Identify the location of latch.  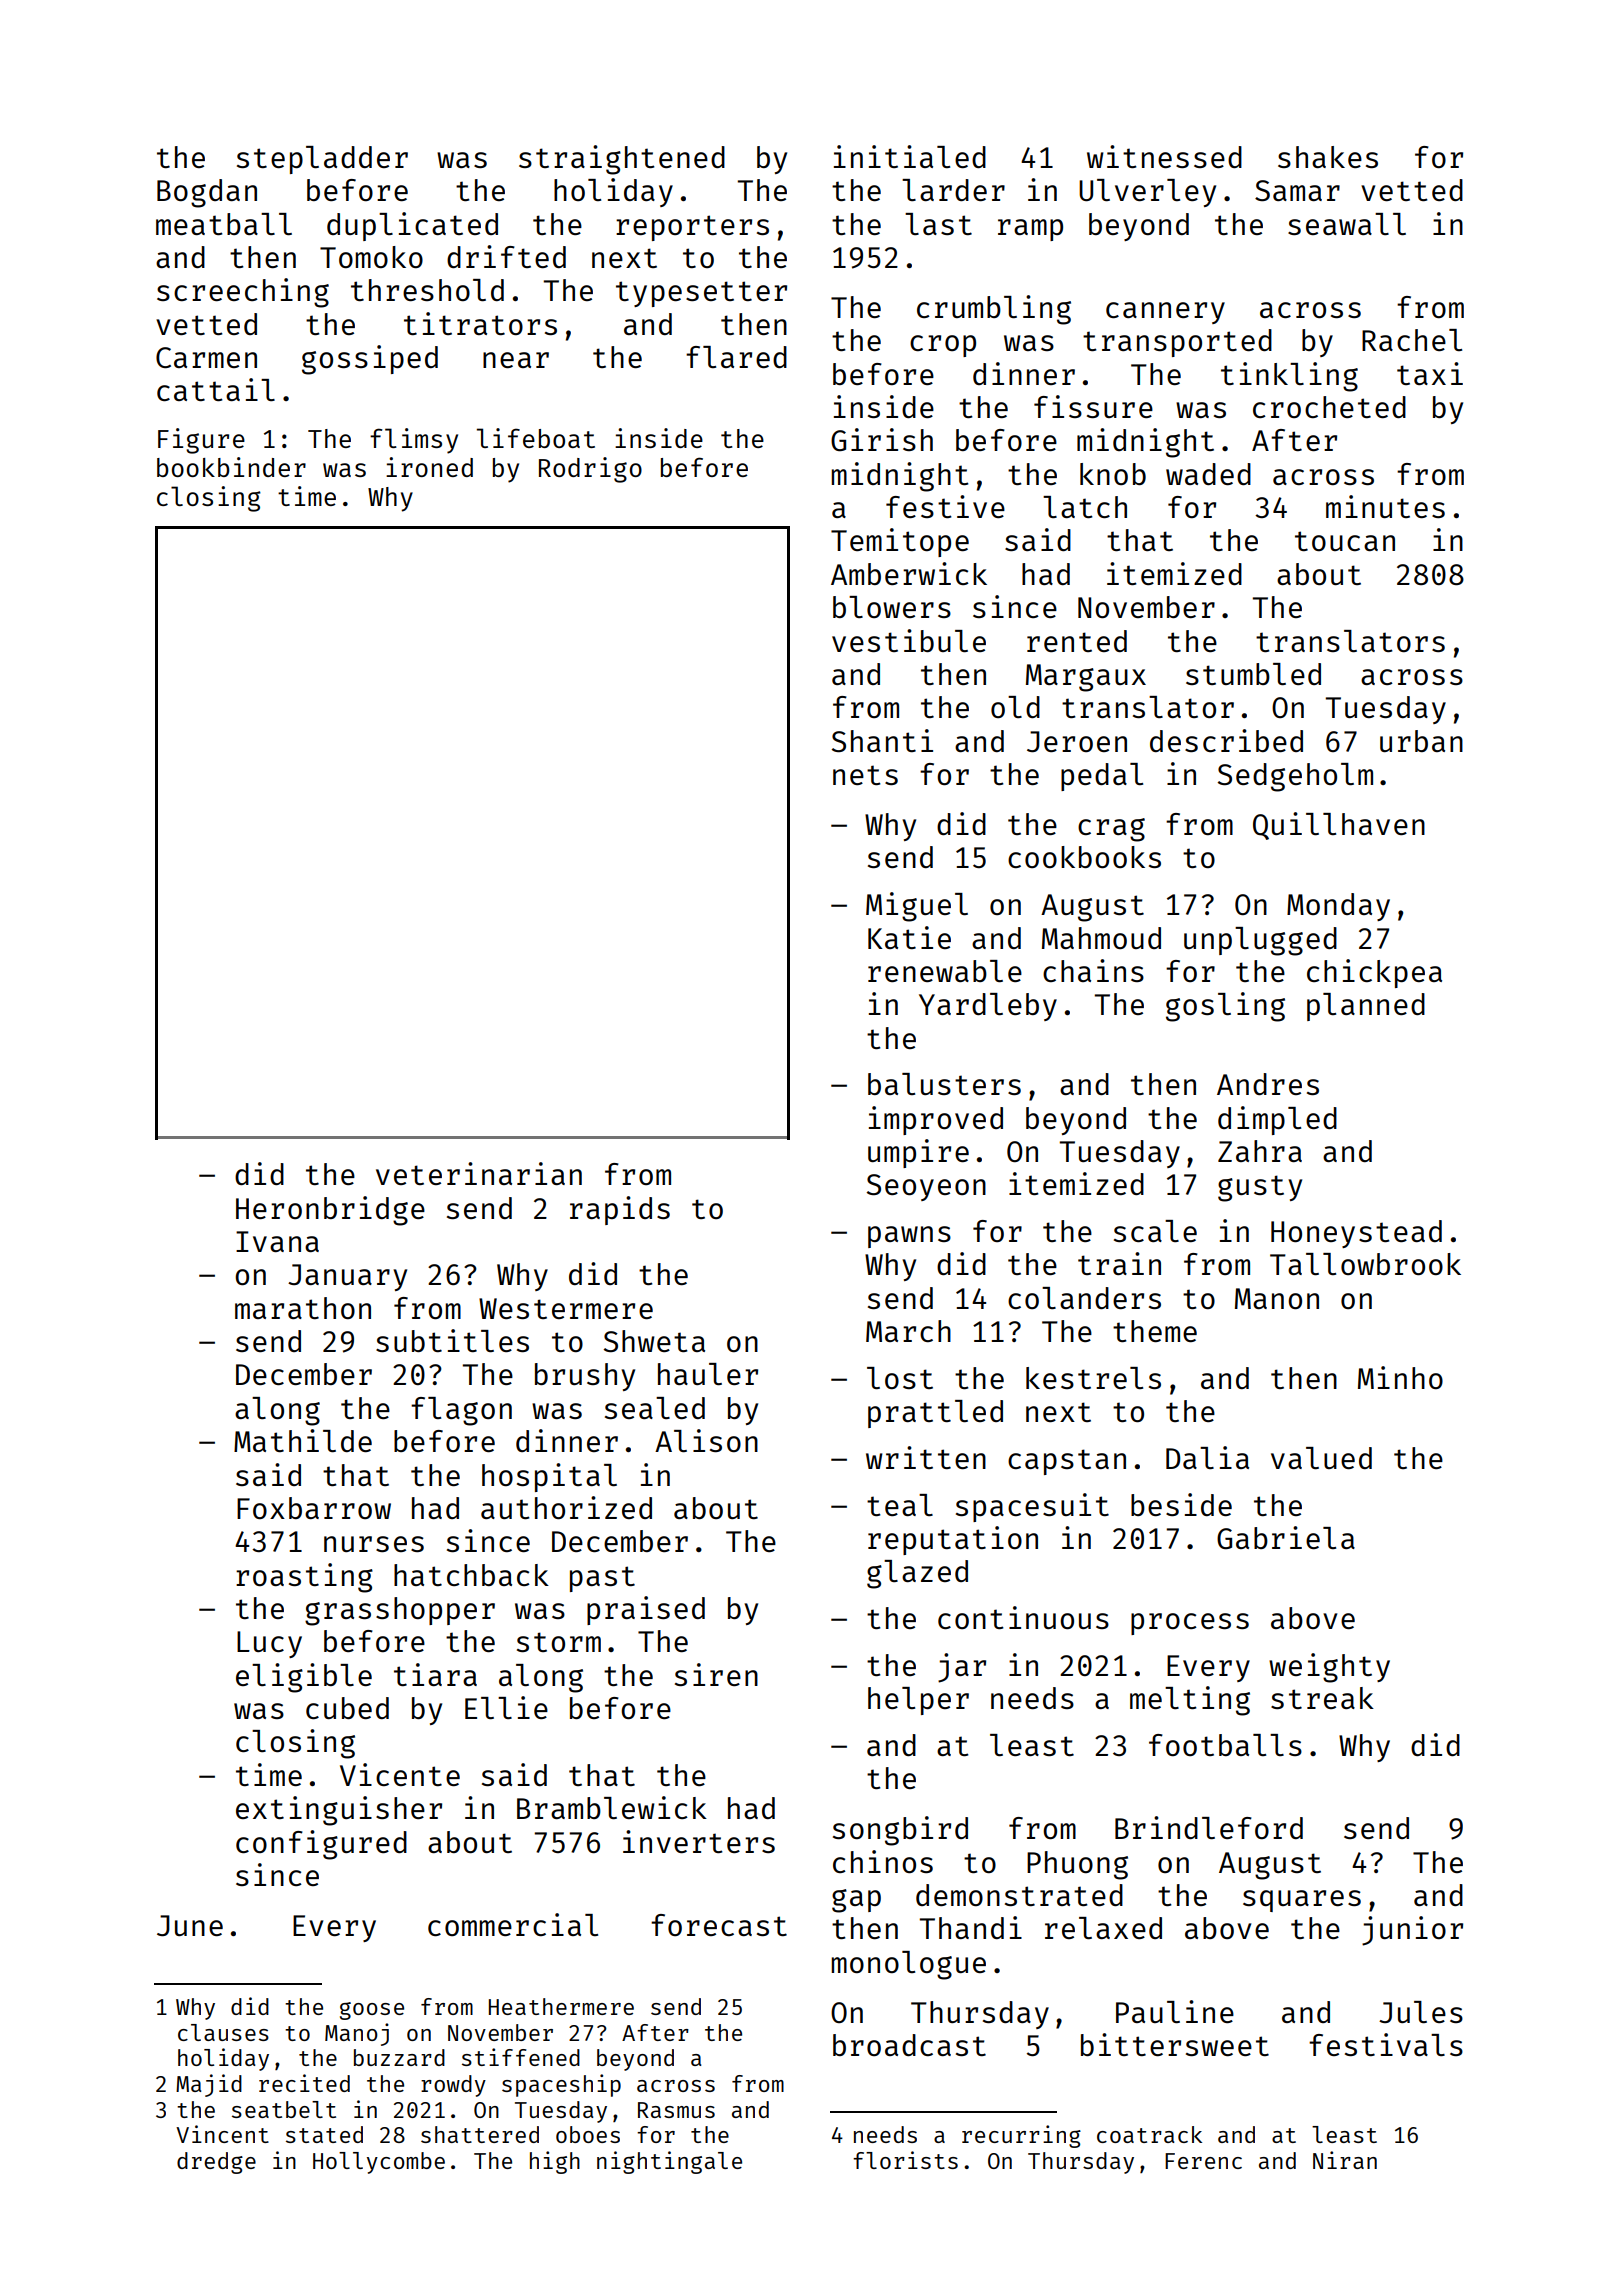
(1085, 507).
